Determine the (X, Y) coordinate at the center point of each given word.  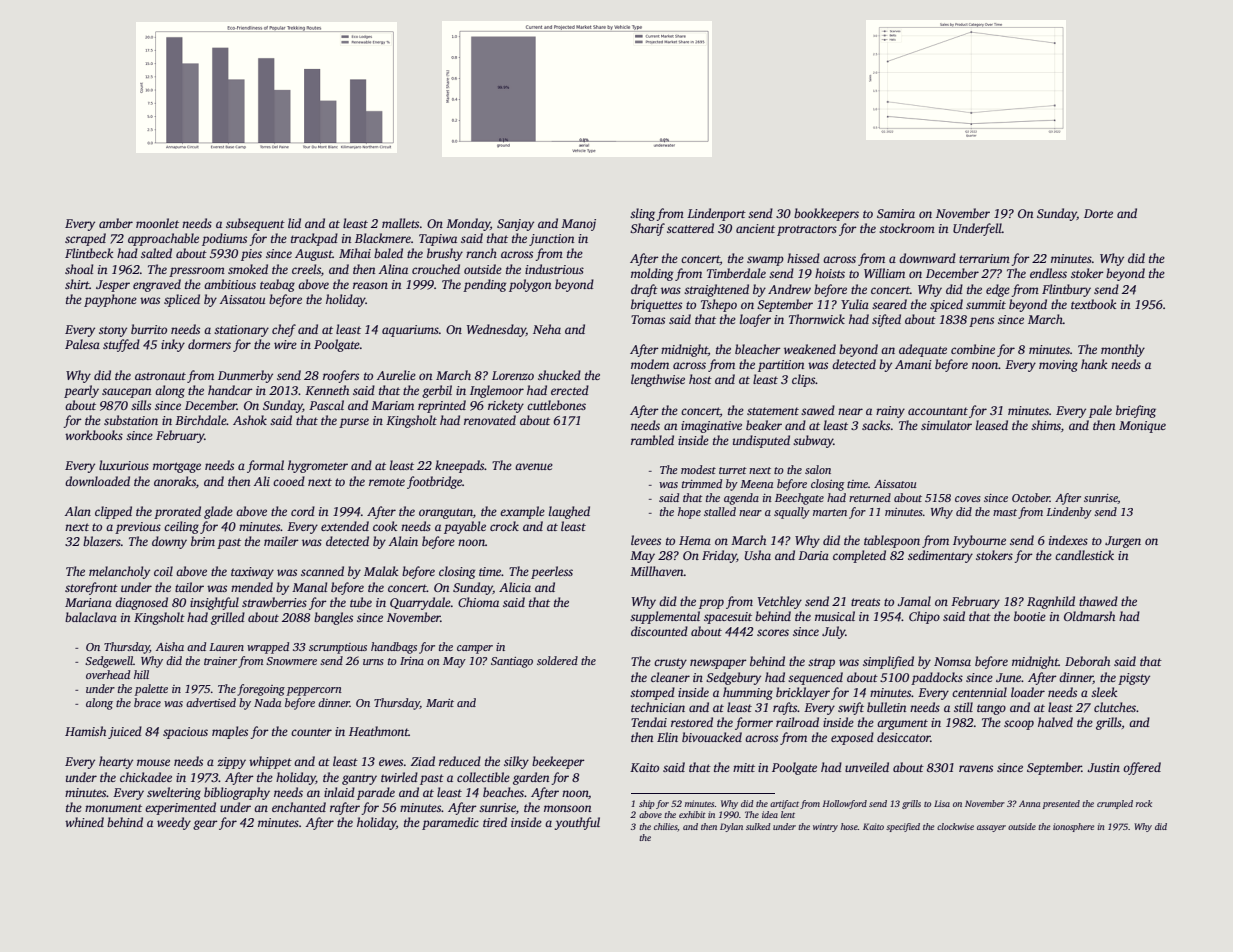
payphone (110, 300)
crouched (436, 269)
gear (205, 825)
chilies (665, 826)
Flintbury (1066, 290)
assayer (991, 828)
